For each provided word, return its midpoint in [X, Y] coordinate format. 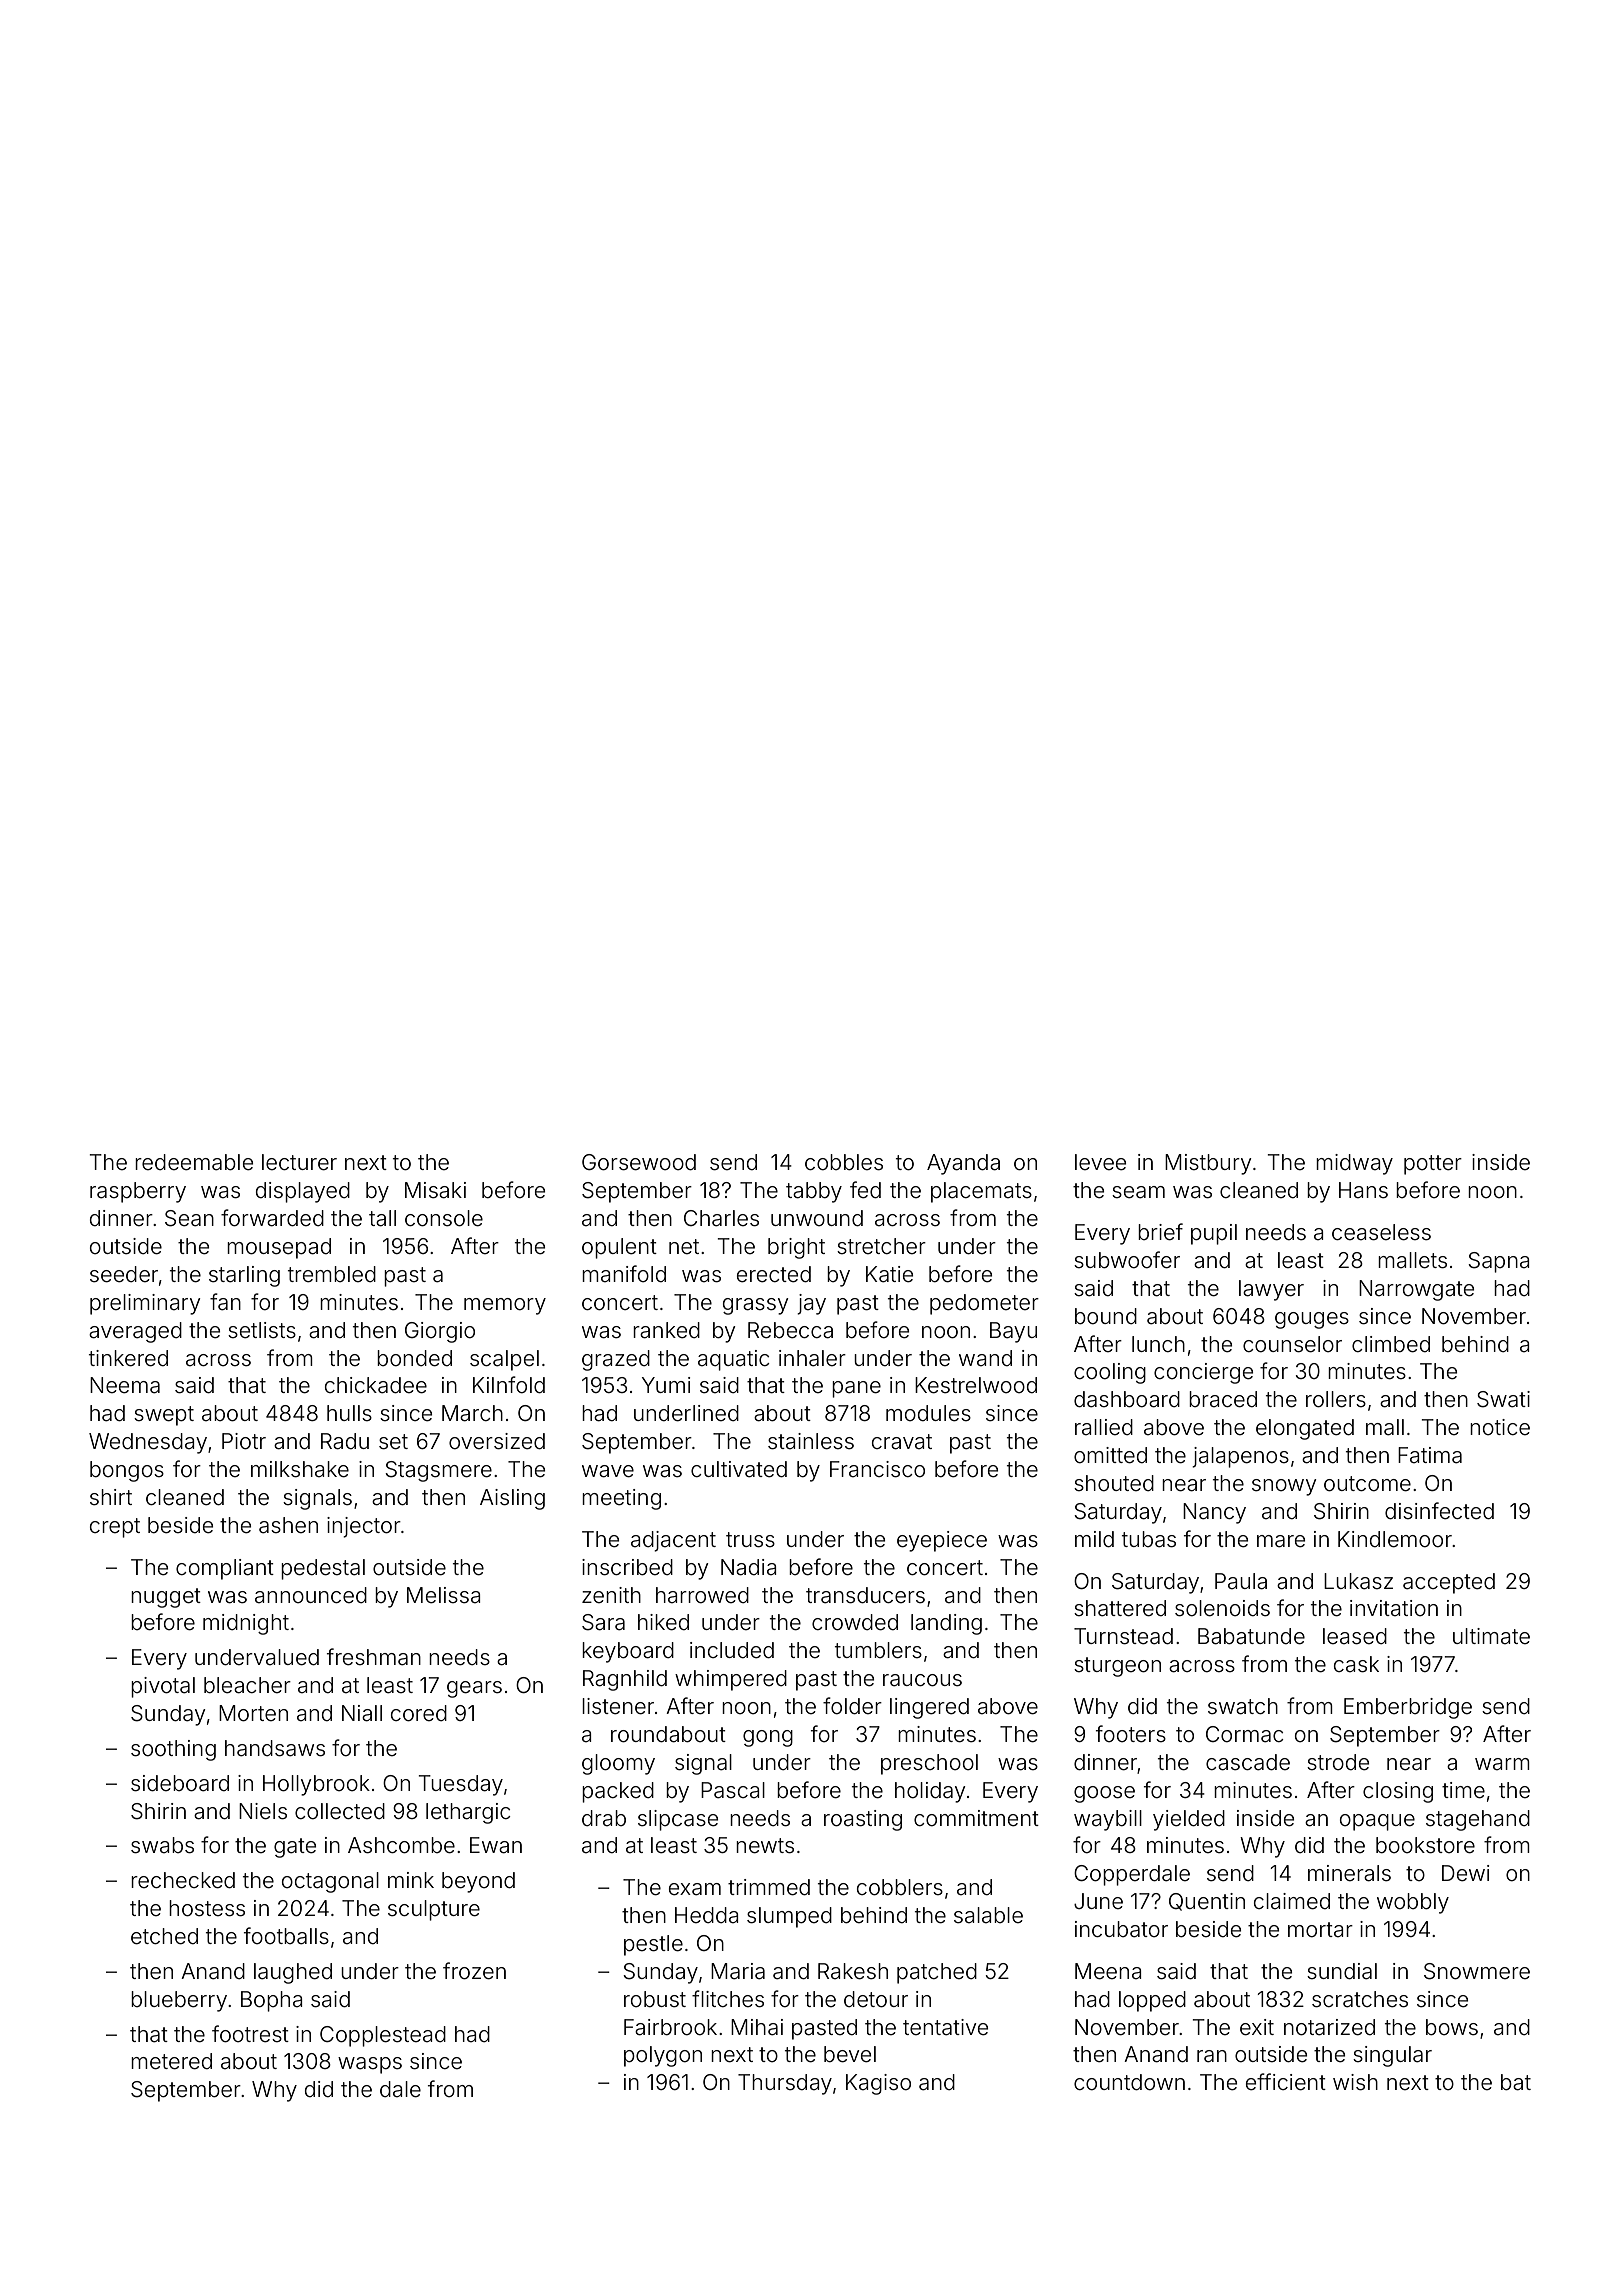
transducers [865, 1595]
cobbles [844, 1162]
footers [1131, 1734]
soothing [173, 1750]
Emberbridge [1408, 1708]
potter [1433, 1165]
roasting [863, 1820]
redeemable [194, 1162]
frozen [474, 1971]
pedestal [323, 1569]
